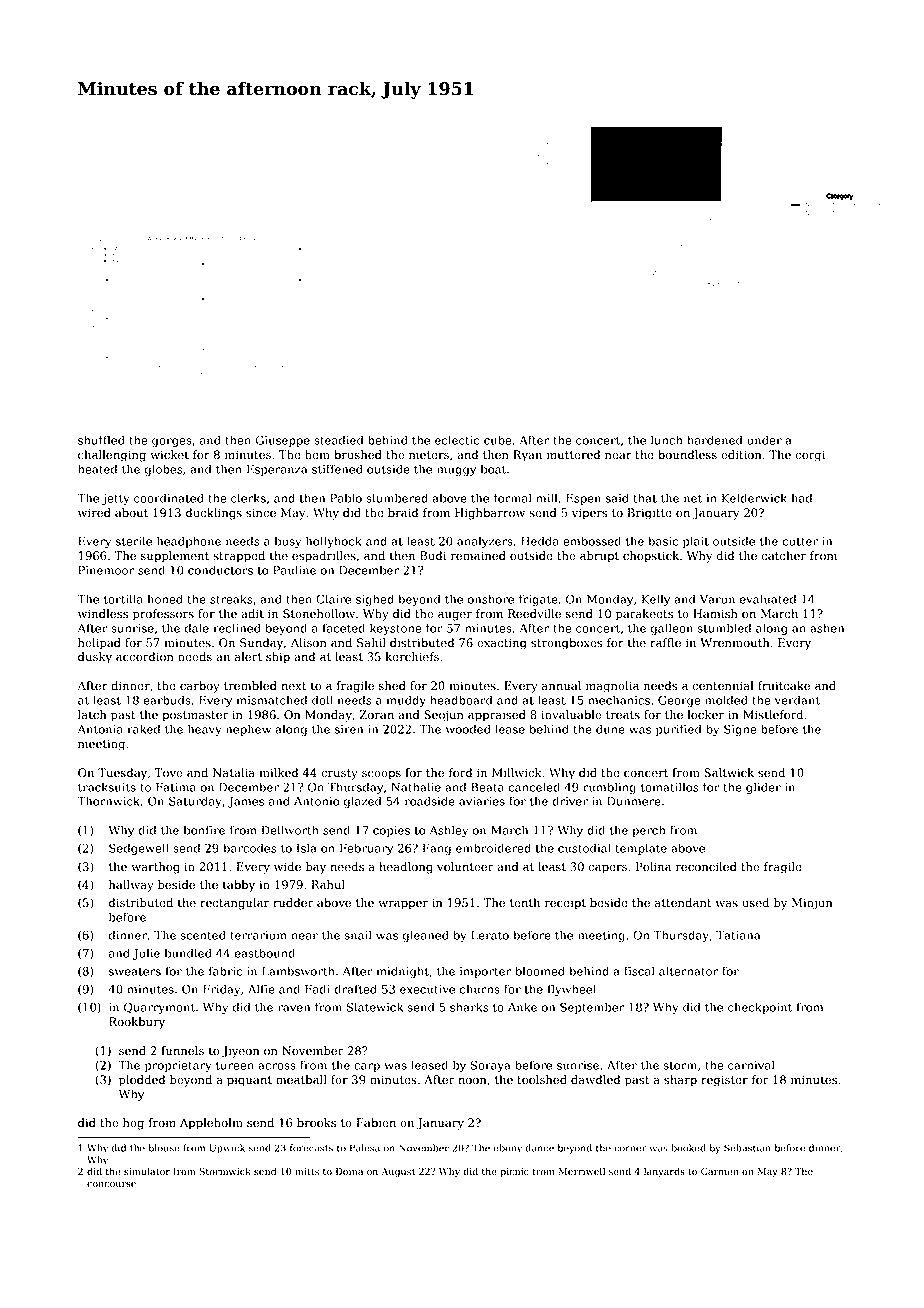 This screenshot has height=1308, width=924. Describe the element at coordinates (538, 600) in the screenshot. I see `frigate` at that location.
